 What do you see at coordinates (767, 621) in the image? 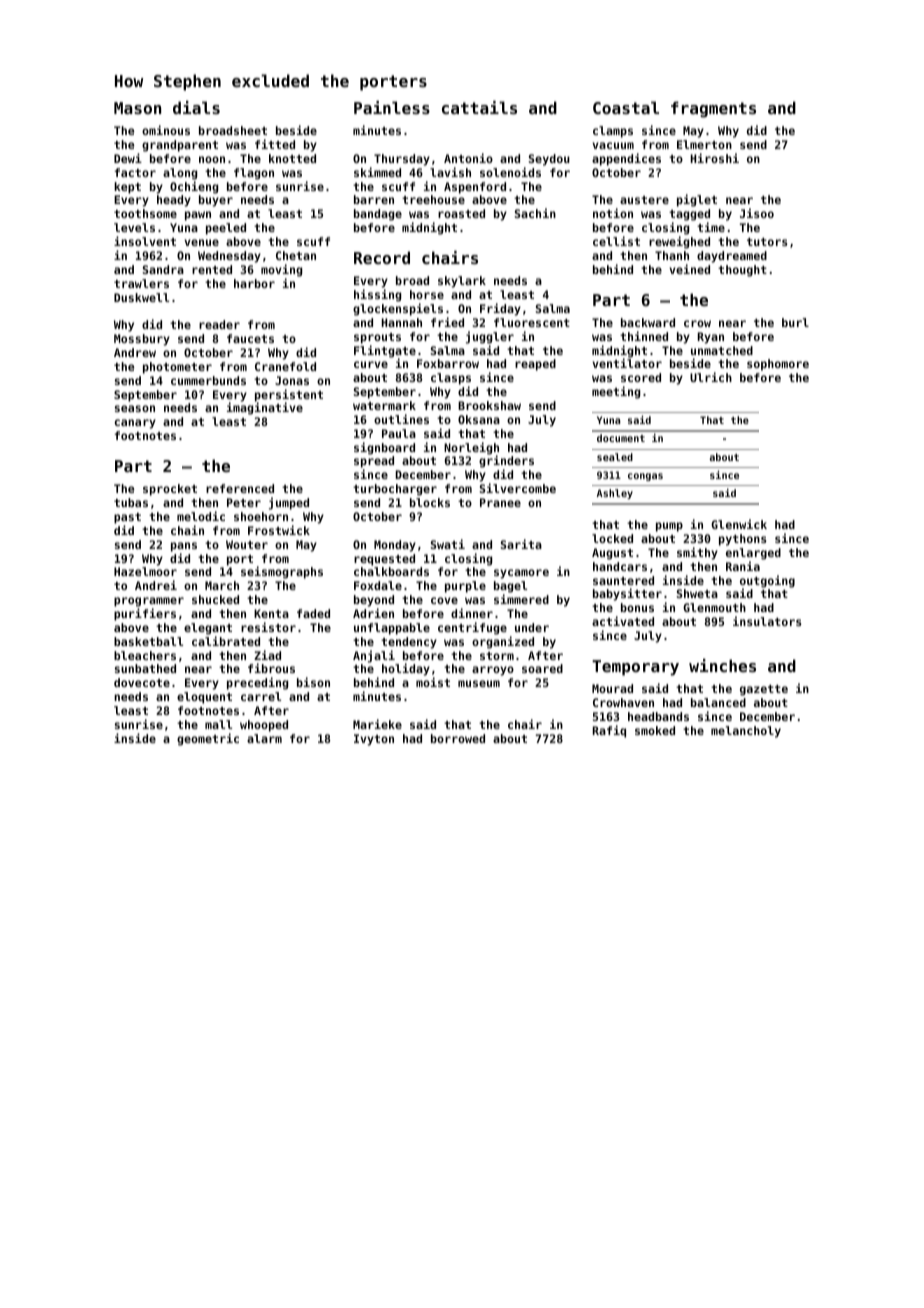
I see `insulators` at bounding box center [767, 621].
